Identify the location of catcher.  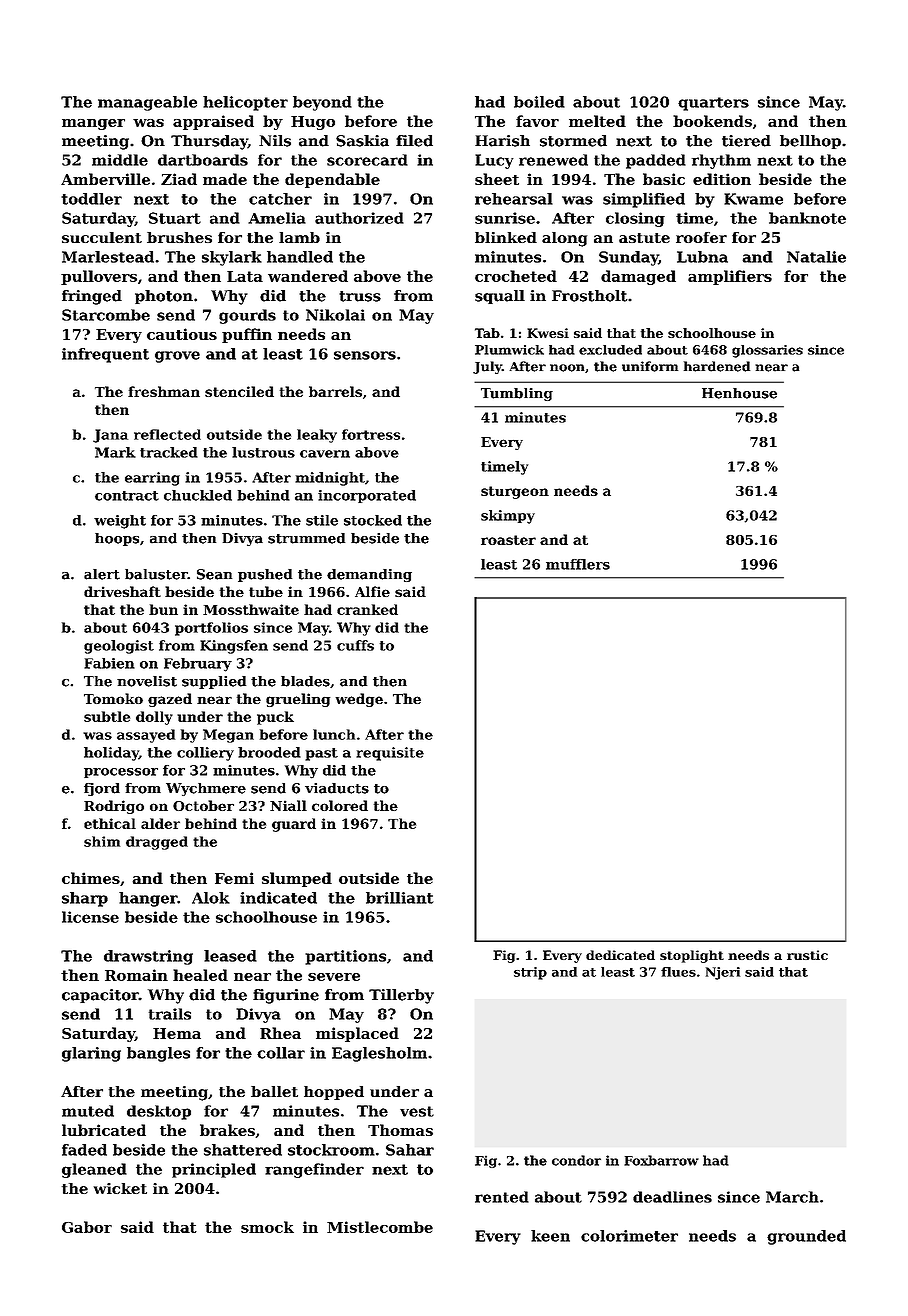
(280, 199).
